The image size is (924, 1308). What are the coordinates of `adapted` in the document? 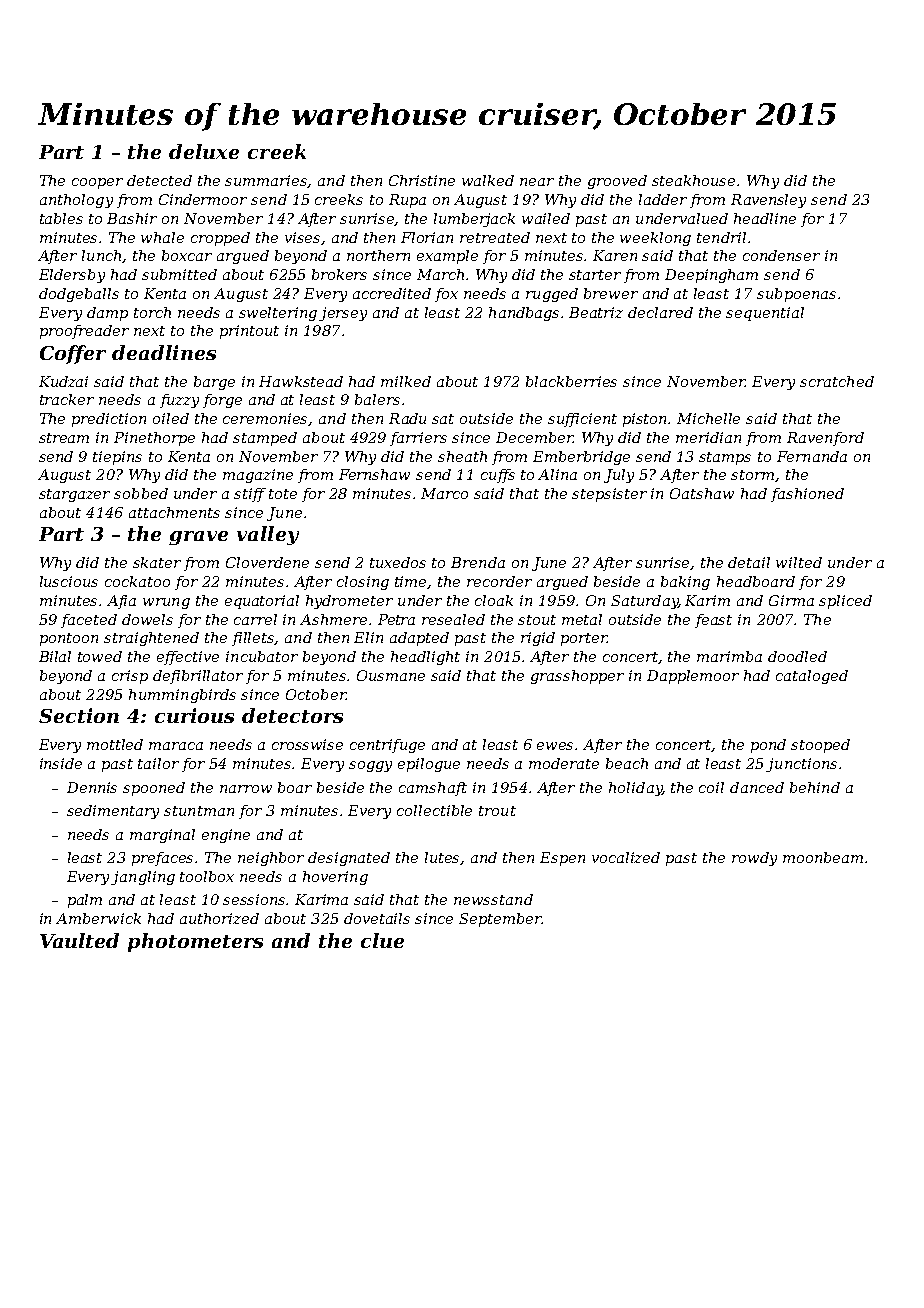 It's located at (419, 639).
